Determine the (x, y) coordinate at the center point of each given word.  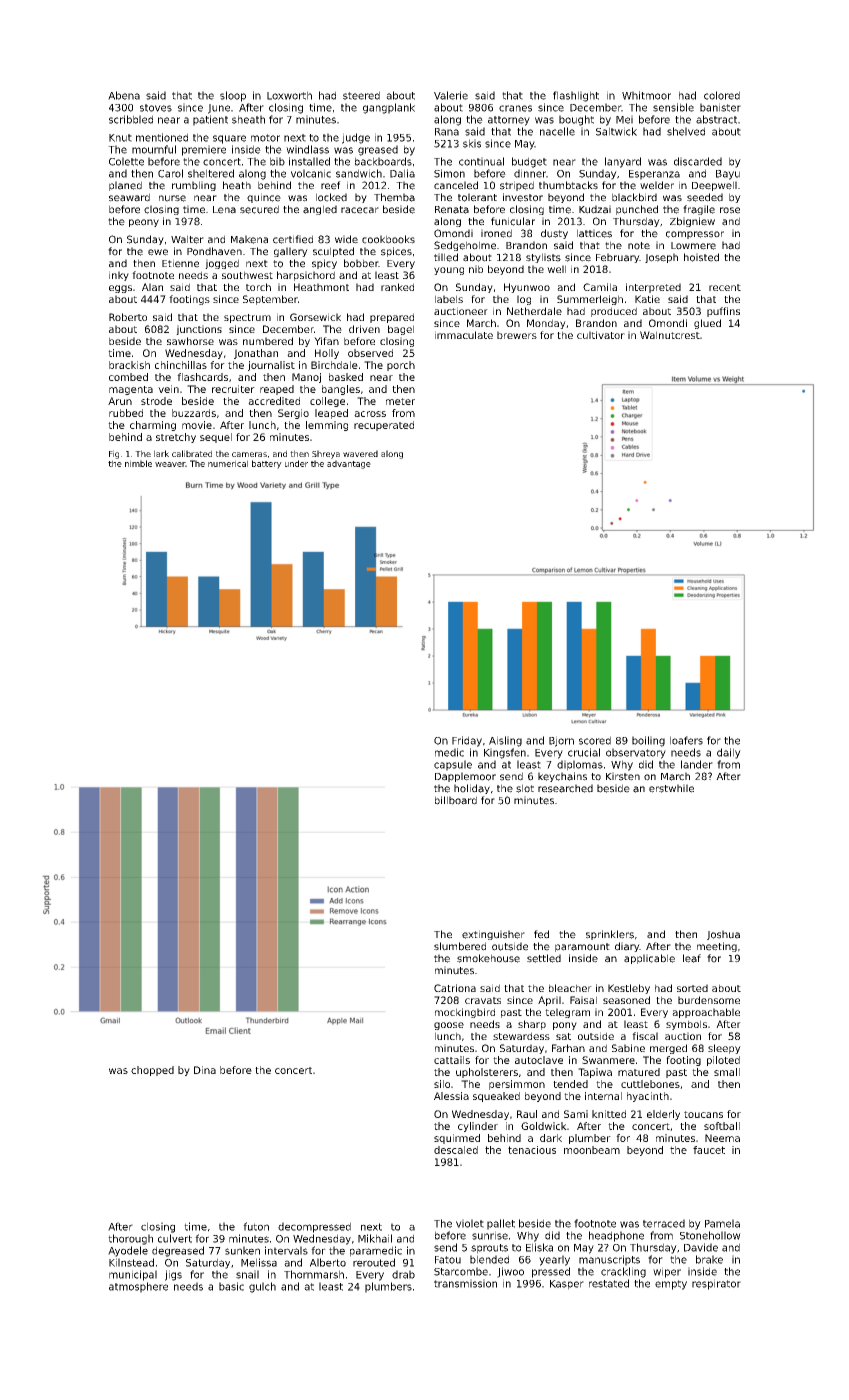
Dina (205, 1070)
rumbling (194, 186)
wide (346, 239)
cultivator (601, 335)
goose (449, 1026)
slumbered (460, 946)
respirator (716, 1284)
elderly (663, 1115)
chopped (152, 1071)
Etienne (180, 263)
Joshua (723, 935)
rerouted (374, 1262)
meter (400, 401)
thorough (130, 1239)
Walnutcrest (670, 335)
